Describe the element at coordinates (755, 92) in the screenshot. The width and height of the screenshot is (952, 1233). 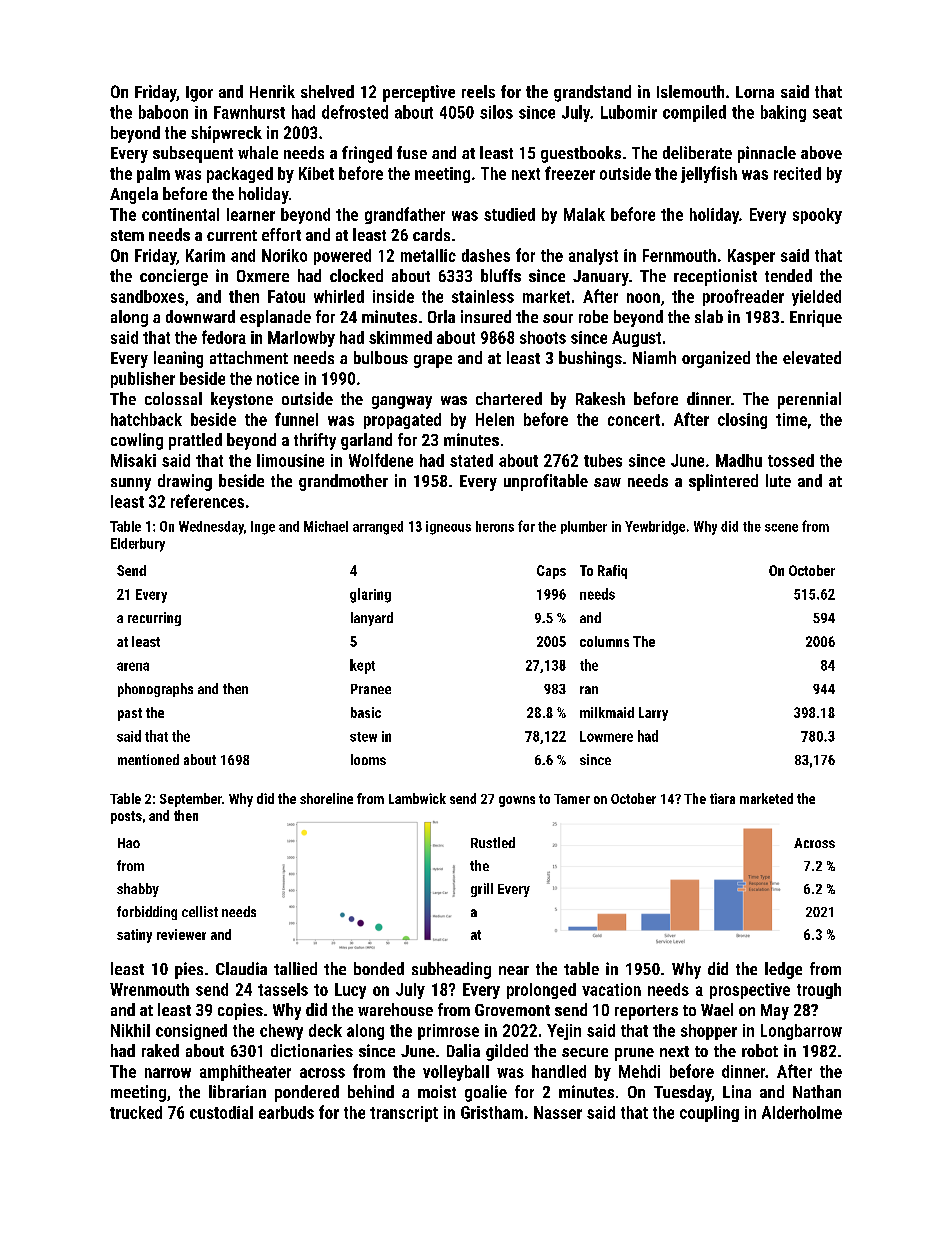
I see `Lorna` at that location.
